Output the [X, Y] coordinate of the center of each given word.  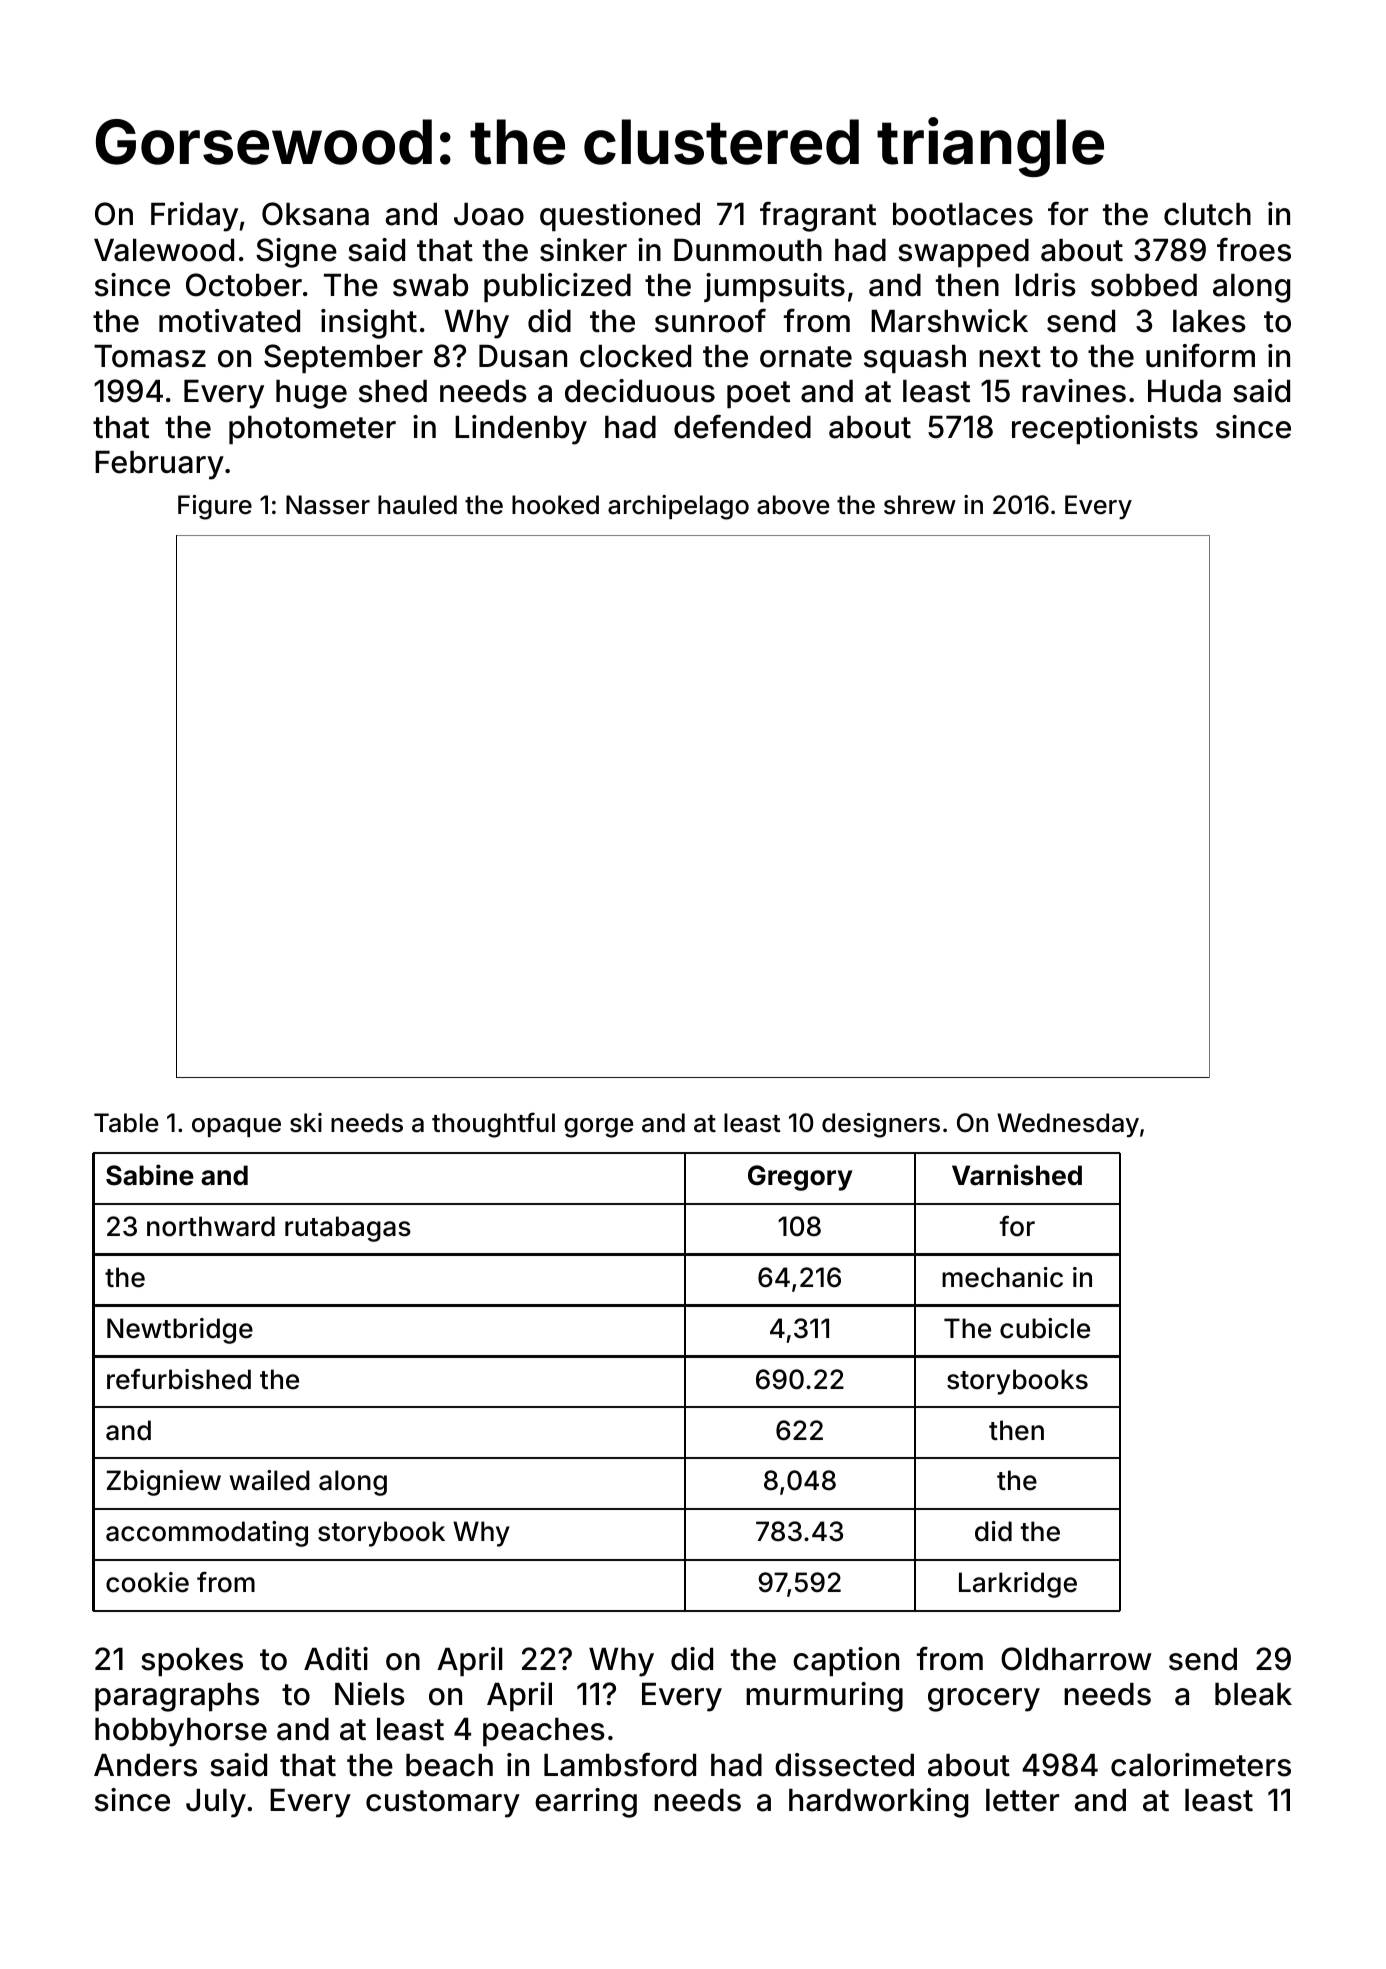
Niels [370, 1694]
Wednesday [1068, 1125]
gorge [598, 1128]
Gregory [800, 1178]
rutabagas [348, 1229]
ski [306, 1123]
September [343, 358]
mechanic [1002, 1277]
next [1010, 357]
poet [758, 394]
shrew [920, 505]
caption [846, 1661]
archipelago [678, 507]
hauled [417, 505]
